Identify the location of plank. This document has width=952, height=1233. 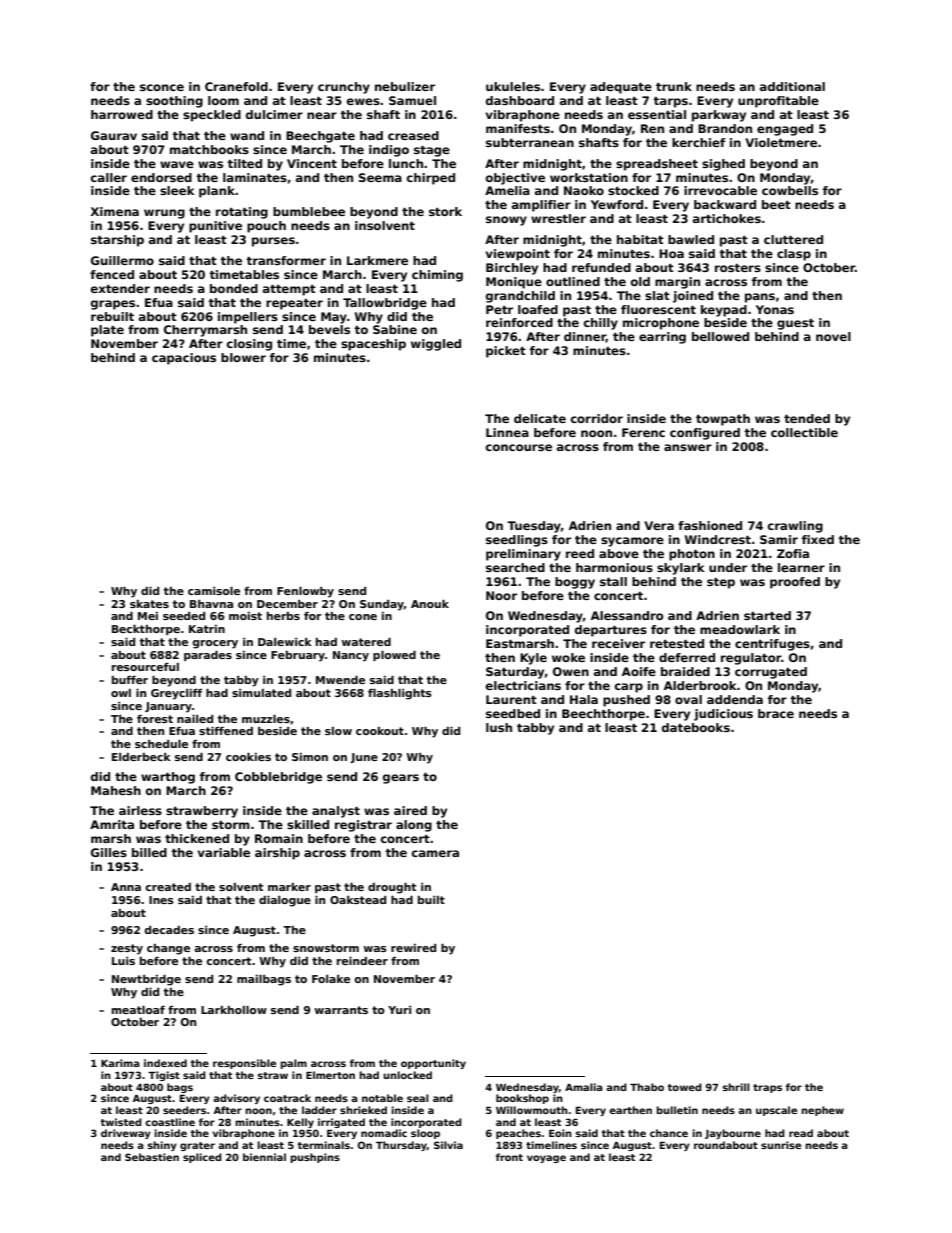
(217, 192).
